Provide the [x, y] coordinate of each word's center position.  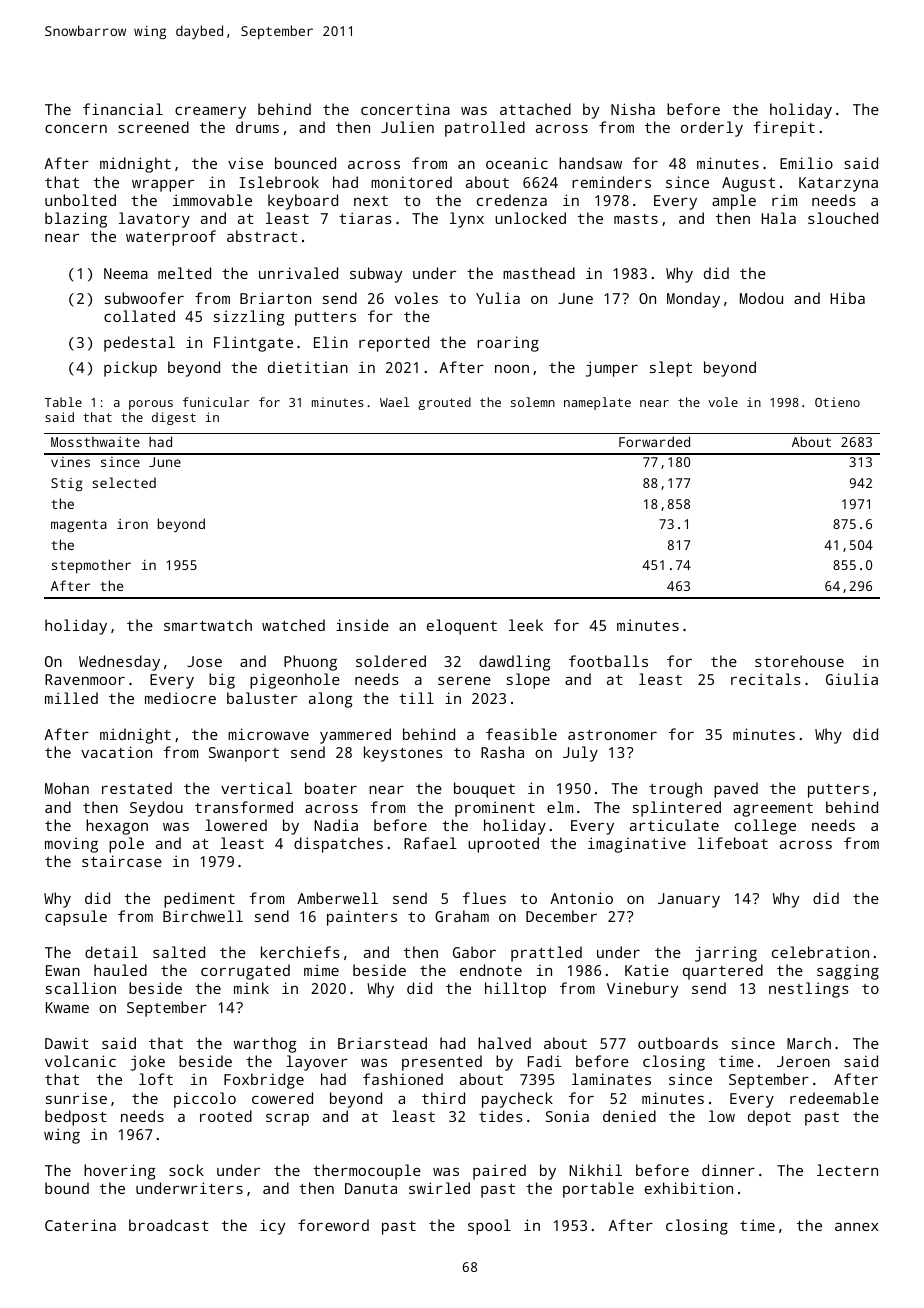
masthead [539, 273]
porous [151, 405]
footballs [608, 661]
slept [671, 369]
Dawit [67, 1043]
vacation [116, 752]
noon [512, 369]
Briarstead [382, 1043]
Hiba [847, 298]
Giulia [852, 679]
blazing [76, 220]
